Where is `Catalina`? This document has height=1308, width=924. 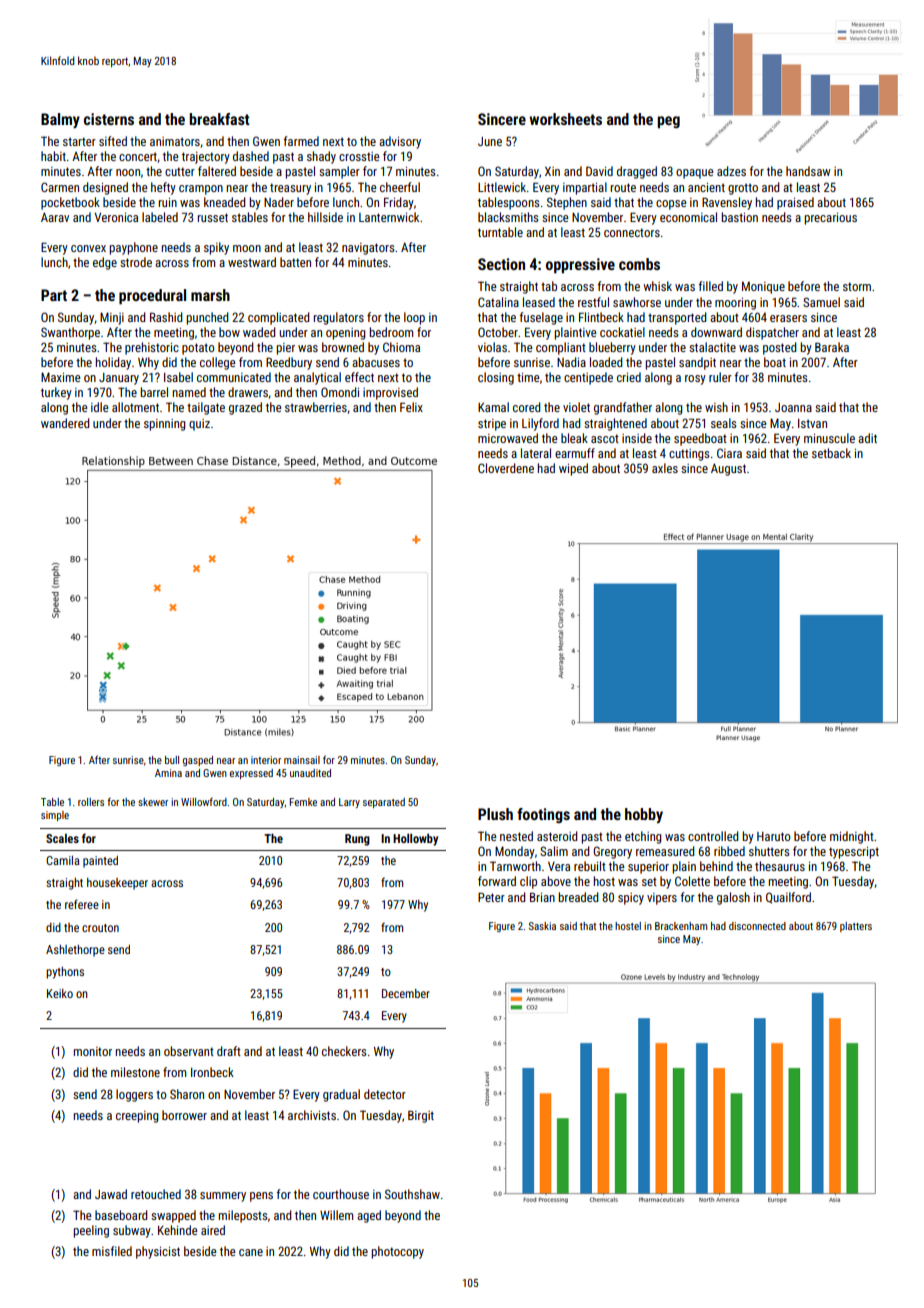 Catalina is located at coordinates (498, 302).
